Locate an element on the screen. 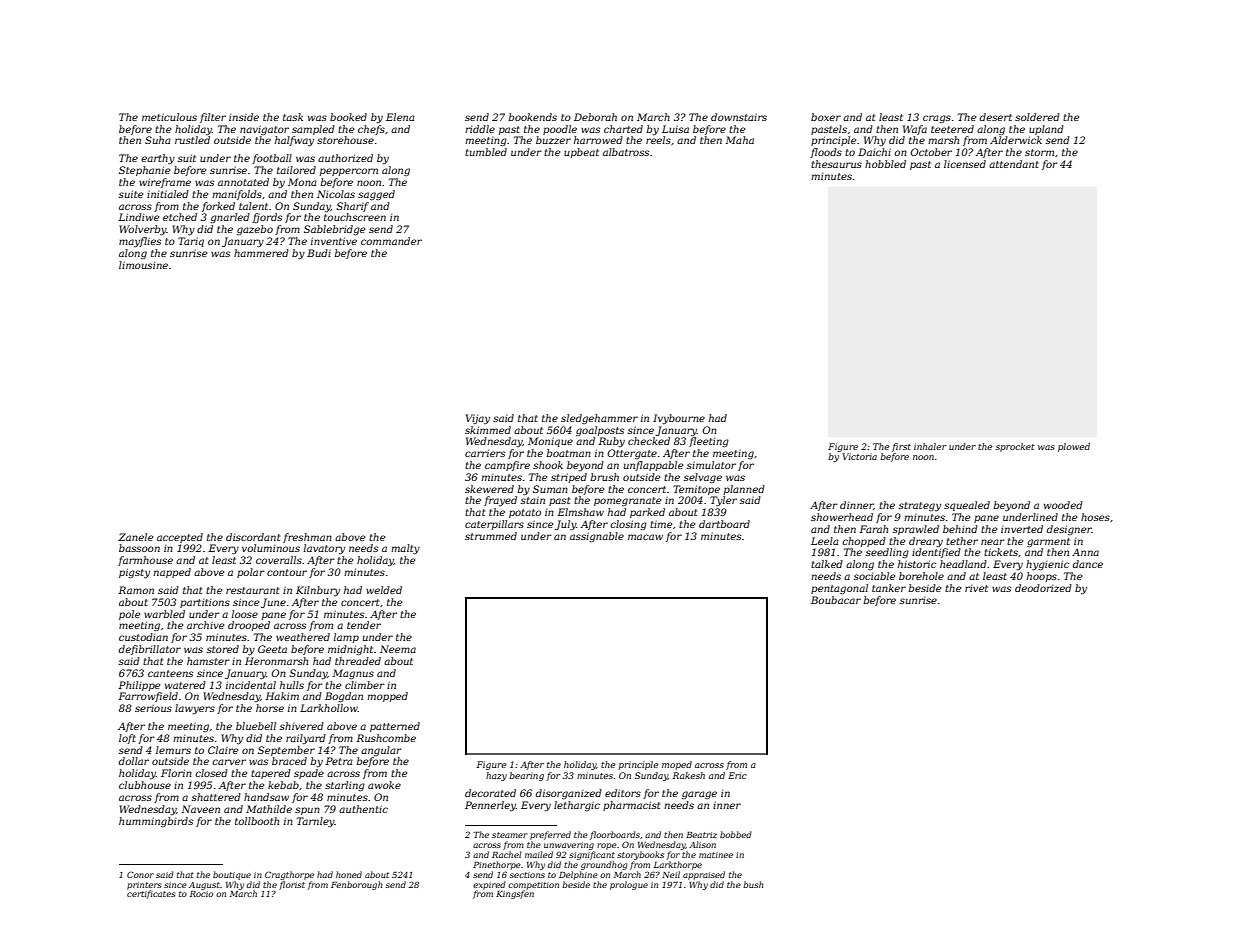 The width and height of the screenshot is (1233, 952). Rocio is located at coordinates (201, 894).
